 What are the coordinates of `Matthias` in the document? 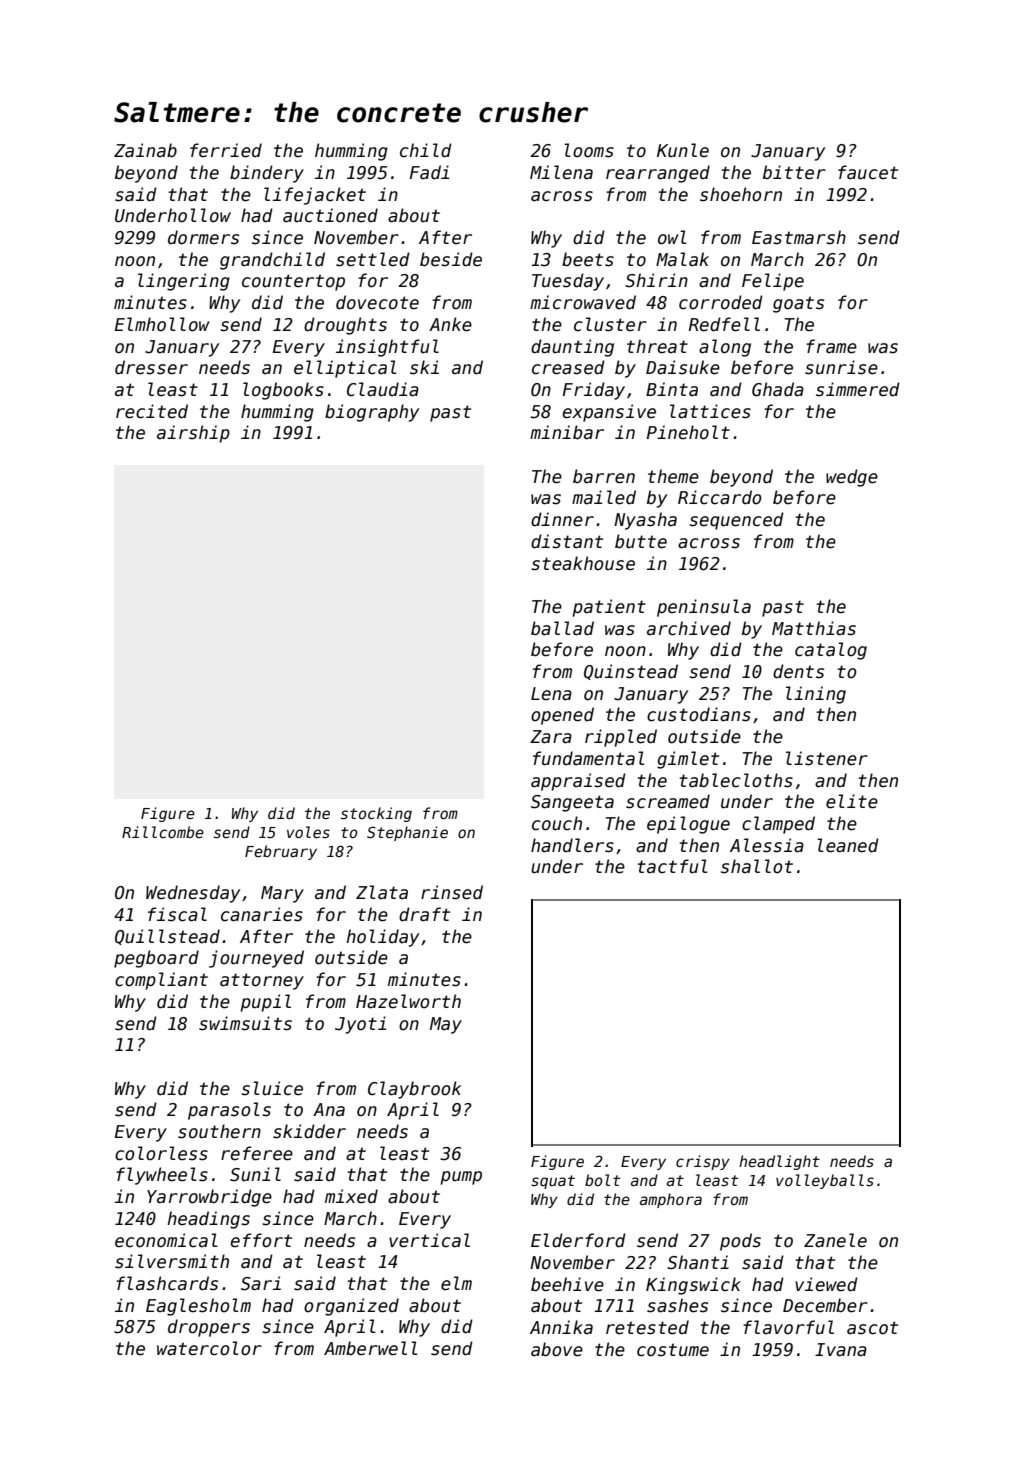 It's located at (814, 628).
